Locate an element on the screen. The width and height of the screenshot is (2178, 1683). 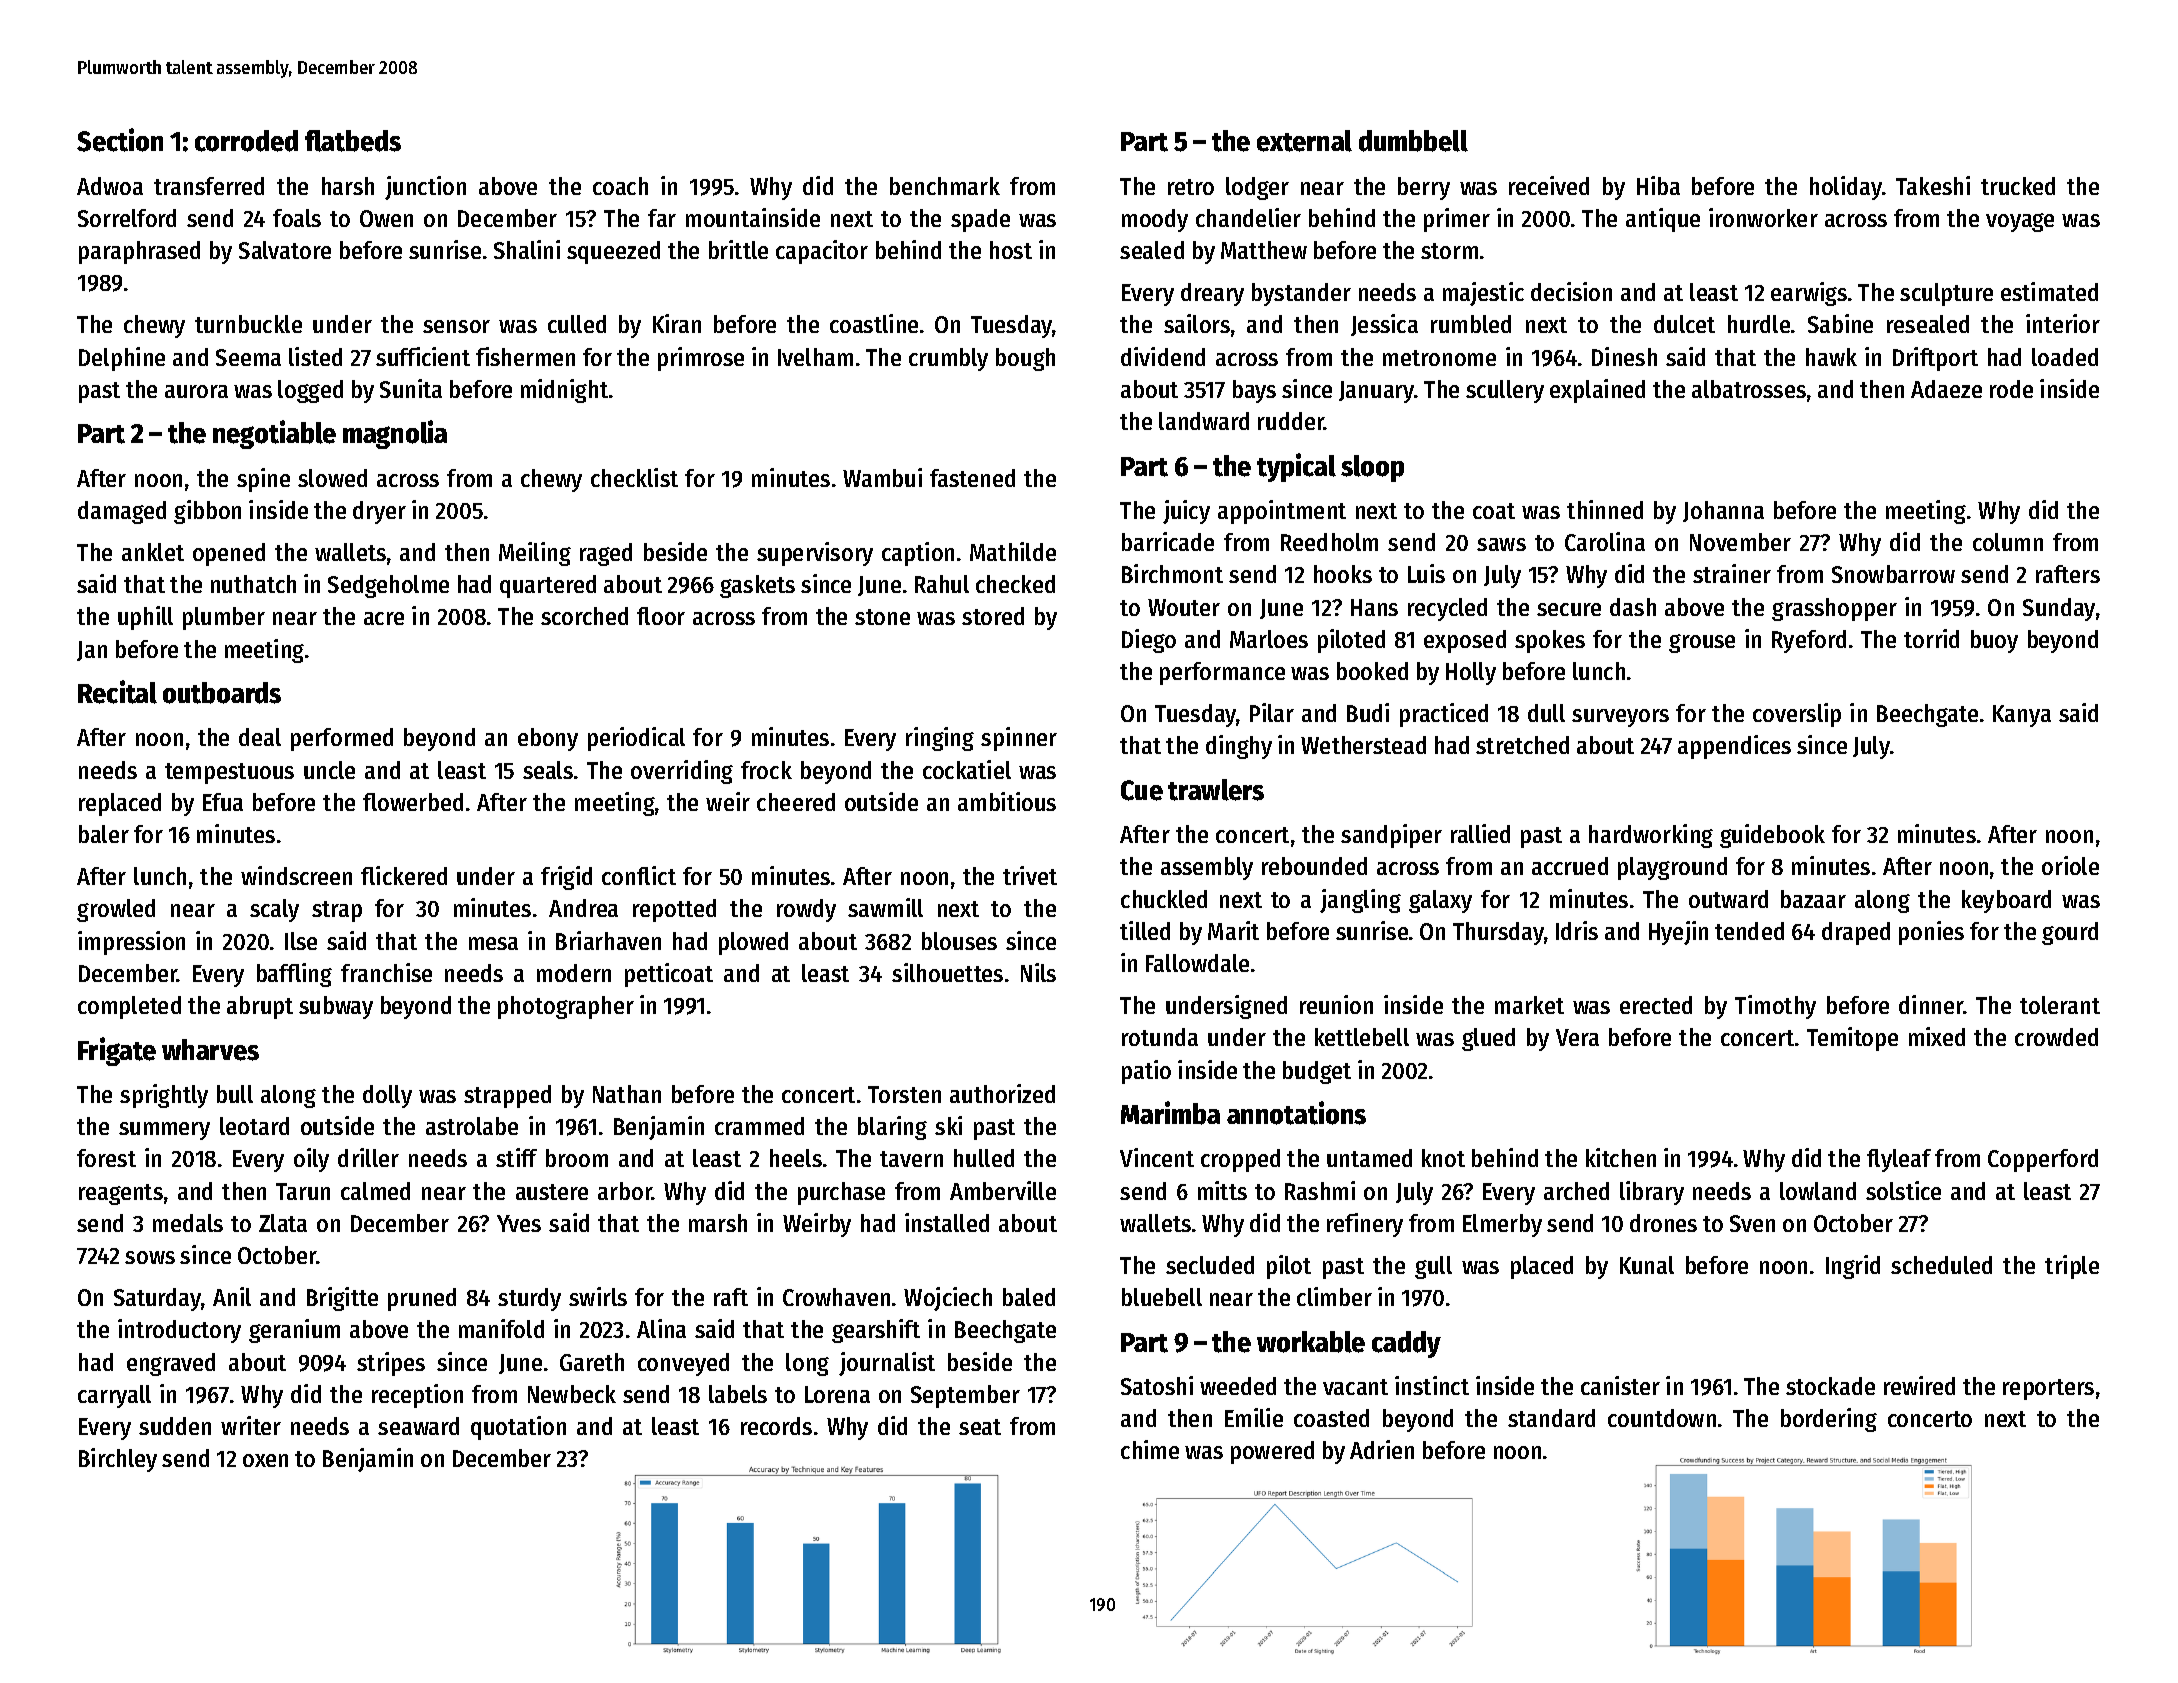
performed is located at coordinates (342, 739).
